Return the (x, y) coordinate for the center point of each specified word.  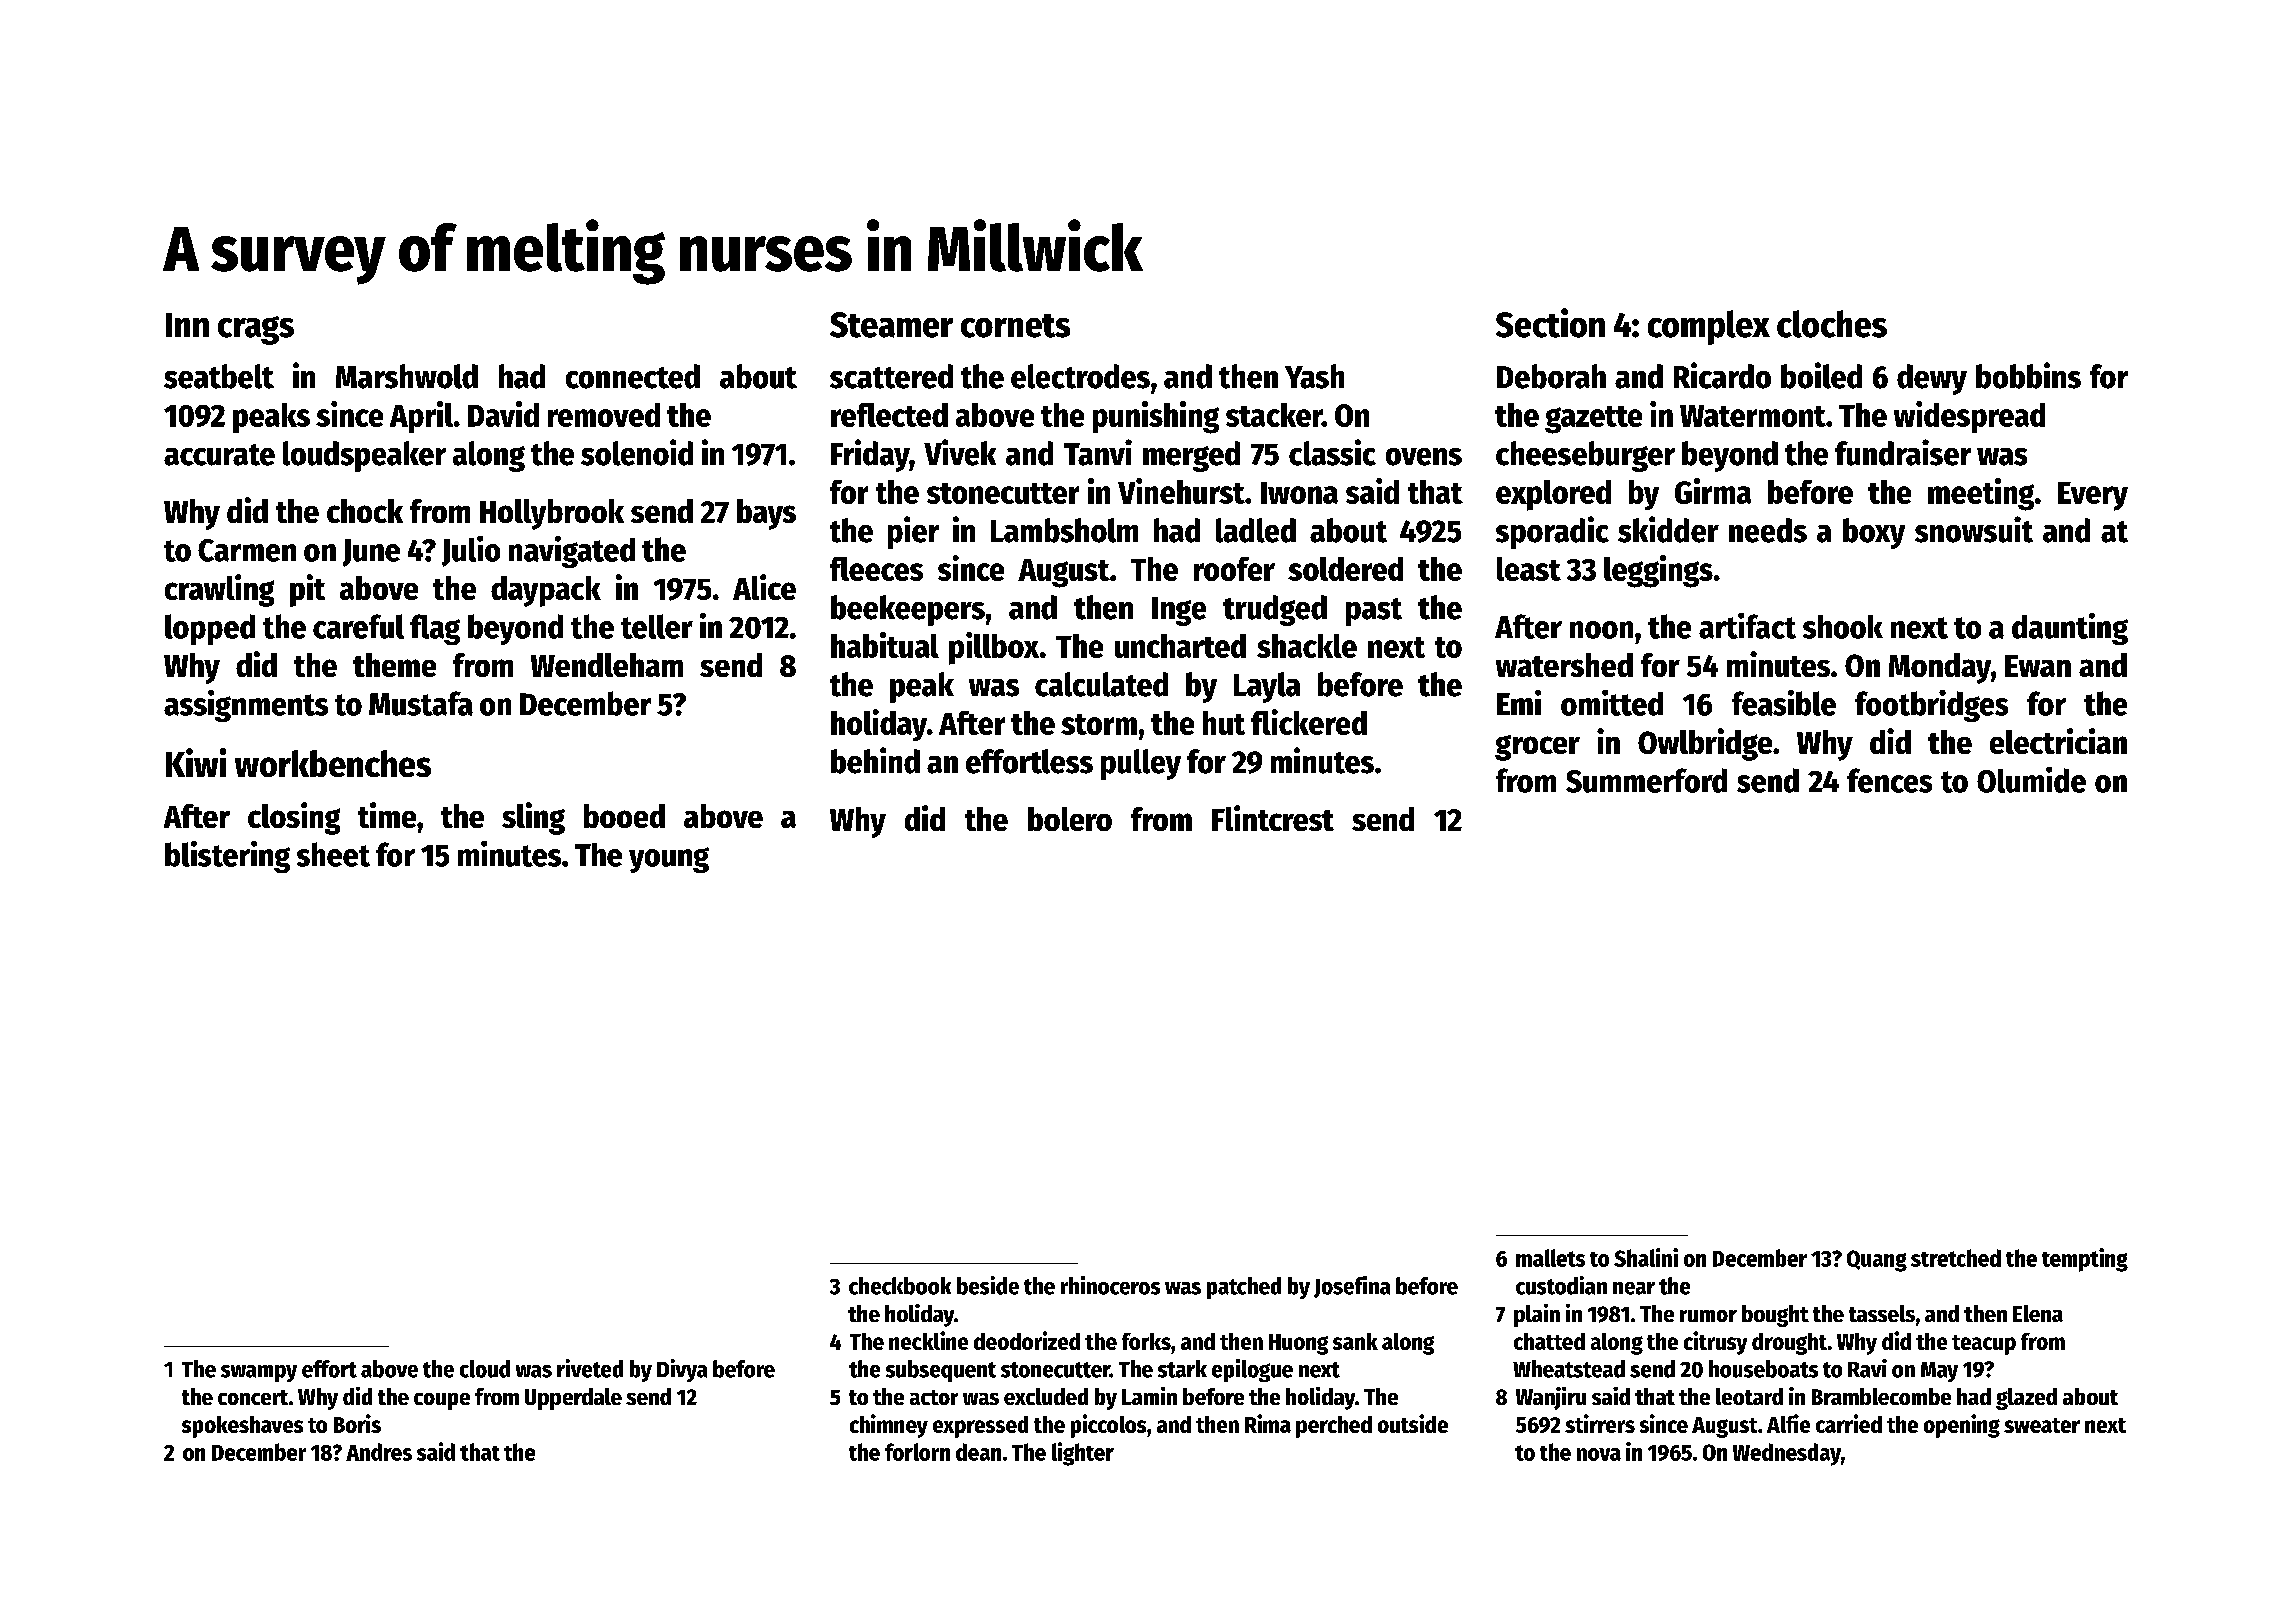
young (669, 860)
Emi (1519, 702)
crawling (219, 590)
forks (1146, 1341)
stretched (1956, 1258)
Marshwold (407, 376)
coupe (442, 1401)
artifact (1747, 626)
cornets (1015, 326)
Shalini (1646, 1257)
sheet (333, 854)
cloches (1832, 324)
